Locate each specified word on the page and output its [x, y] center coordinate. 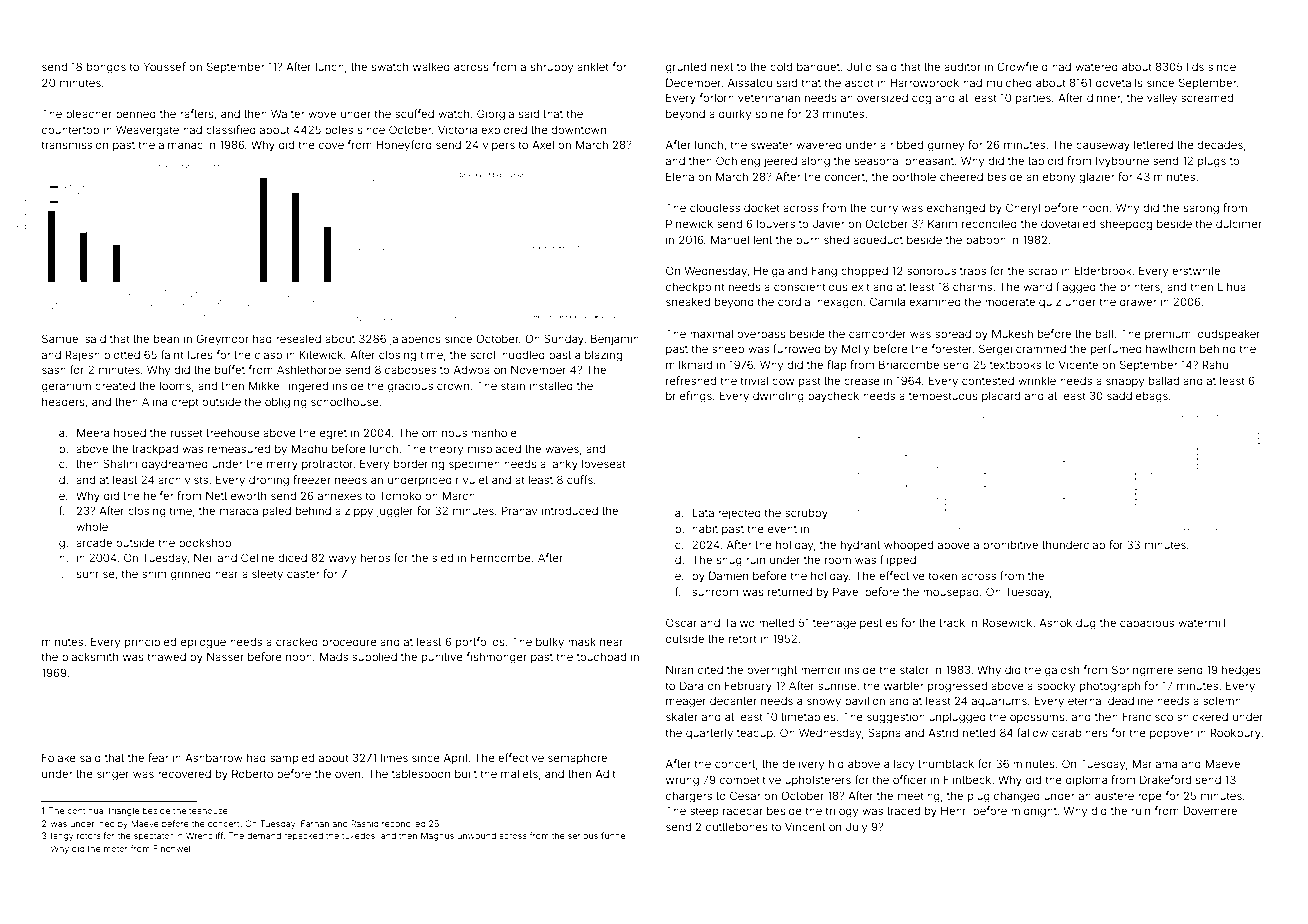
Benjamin [615, 340]
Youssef [165, 66]
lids [1195, 66]
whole [92, 526]
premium [1168, 334]
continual [86, 810]
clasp [268, 356]
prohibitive [1010, 545]
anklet [593, 66]
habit [705, 528]
